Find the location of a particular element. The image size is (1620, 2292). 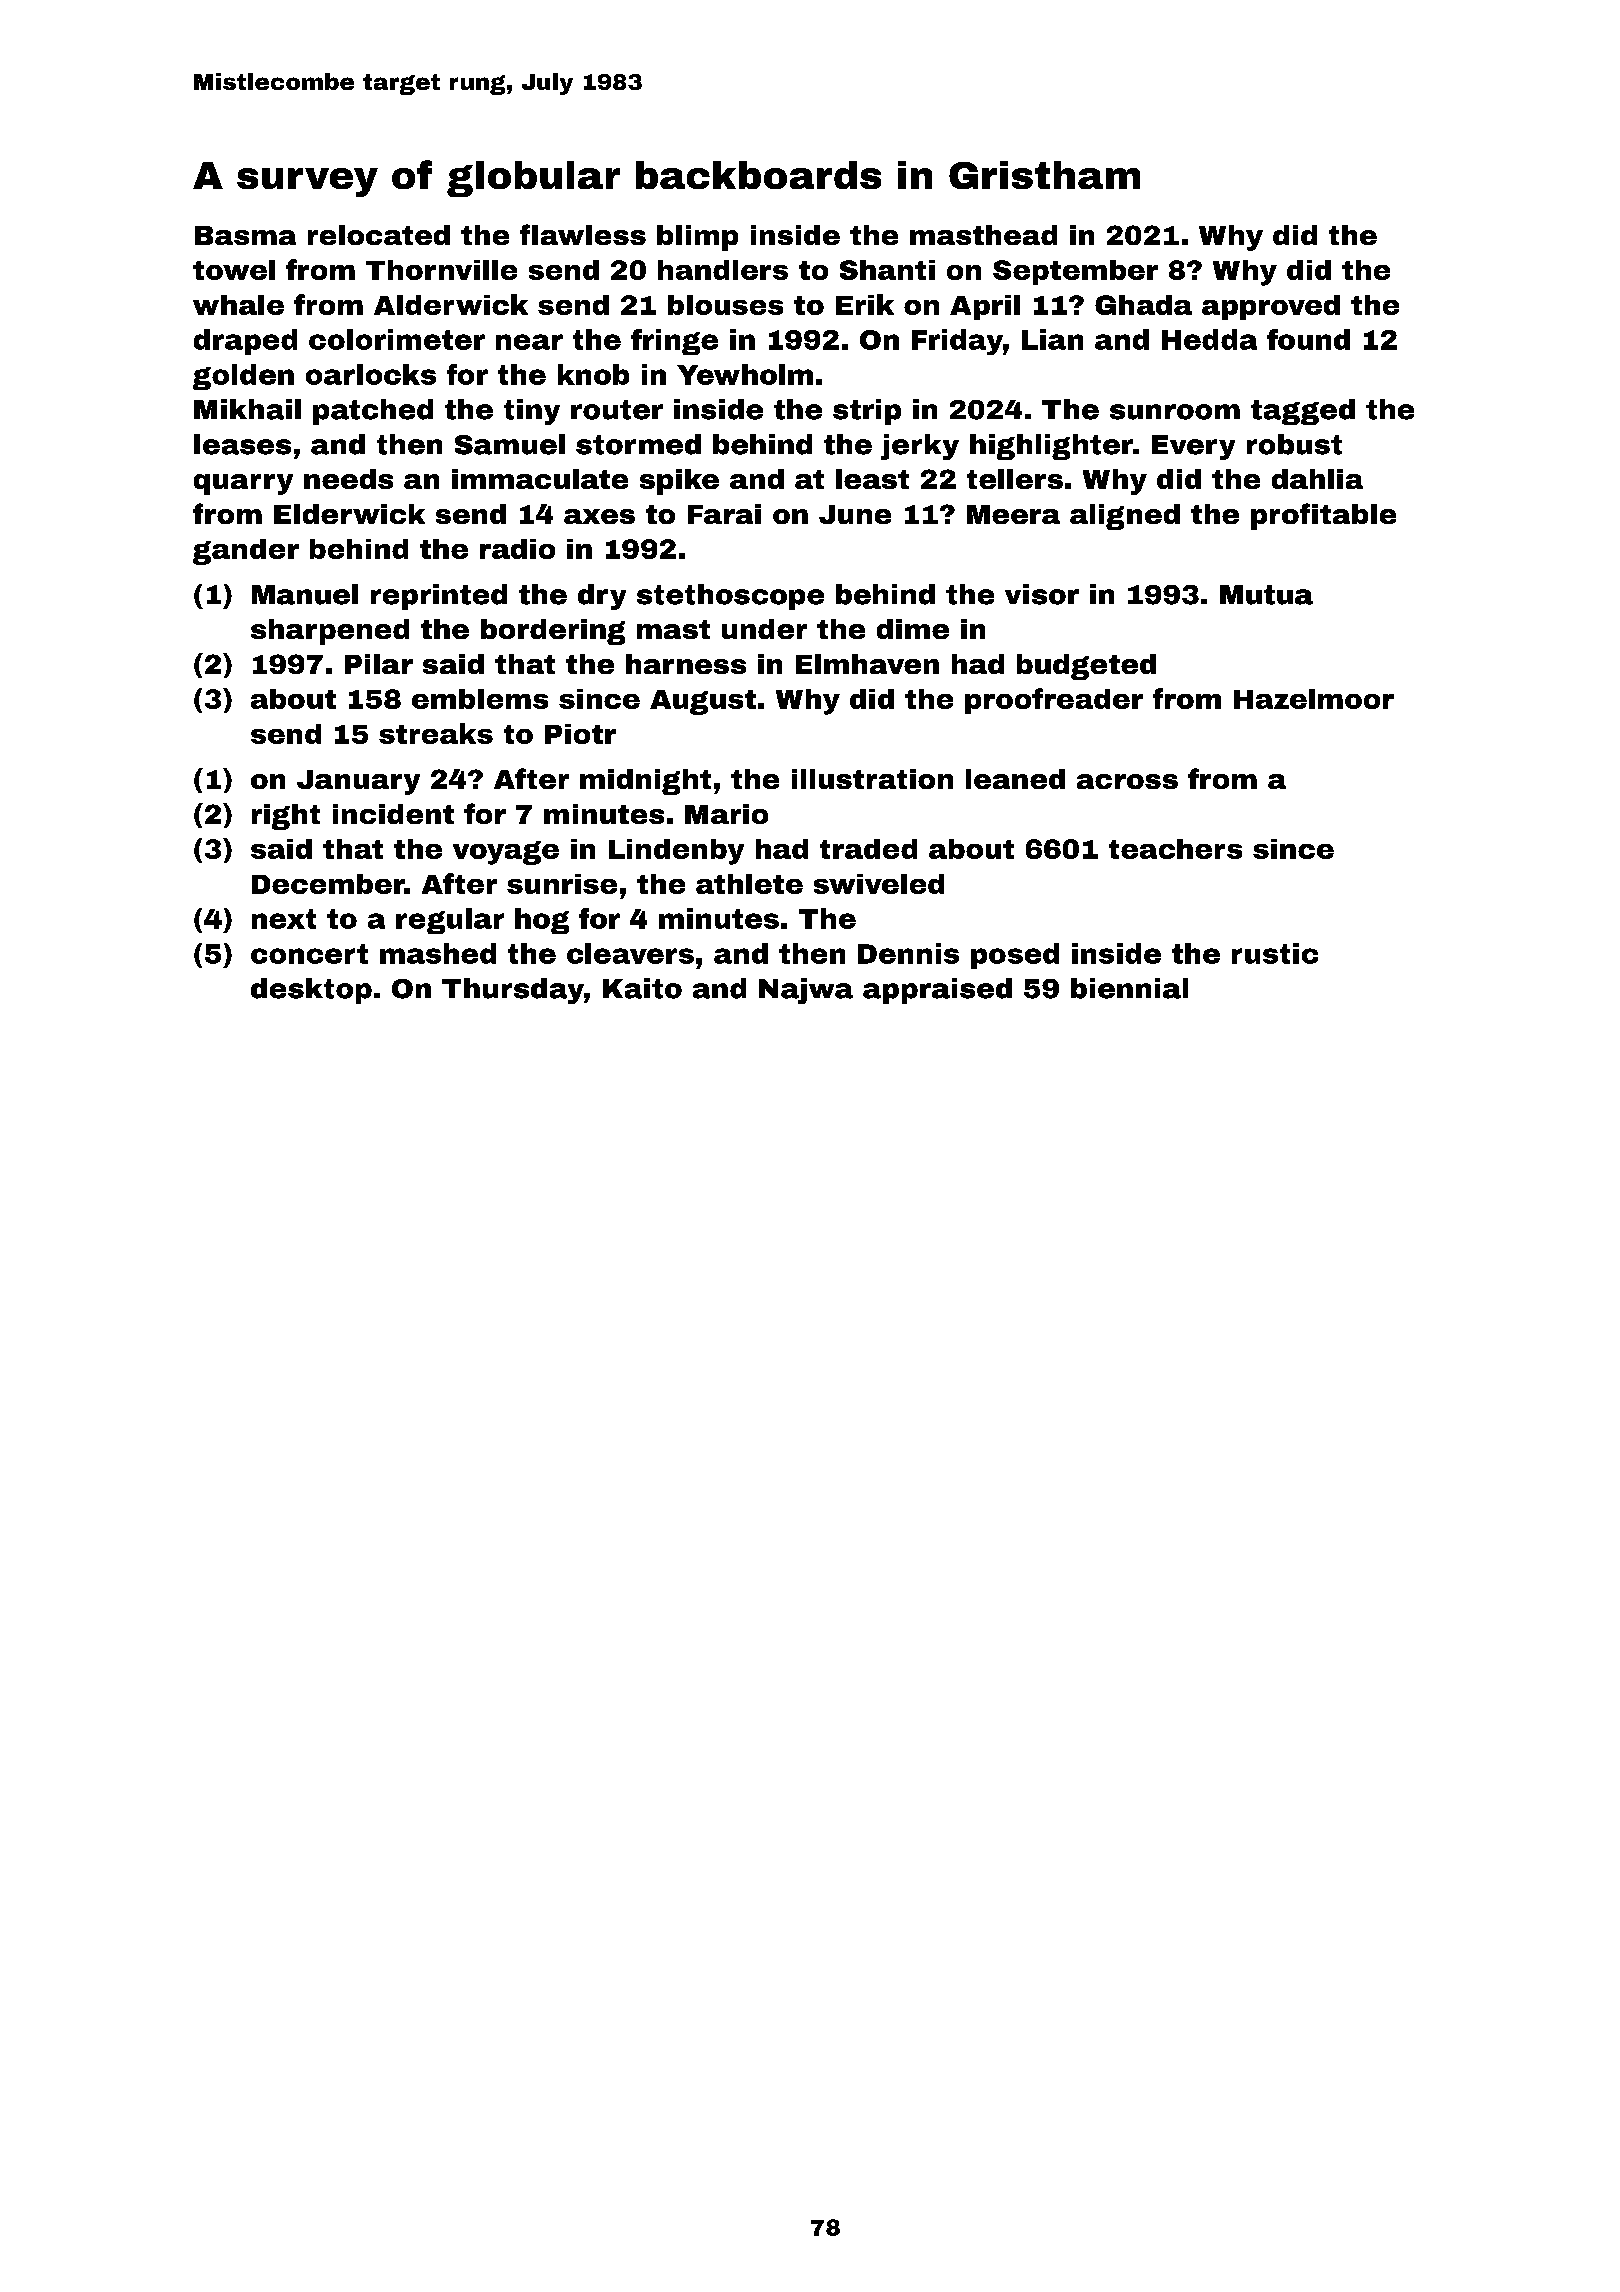

Najwa is located at coordinates (806, 991).
